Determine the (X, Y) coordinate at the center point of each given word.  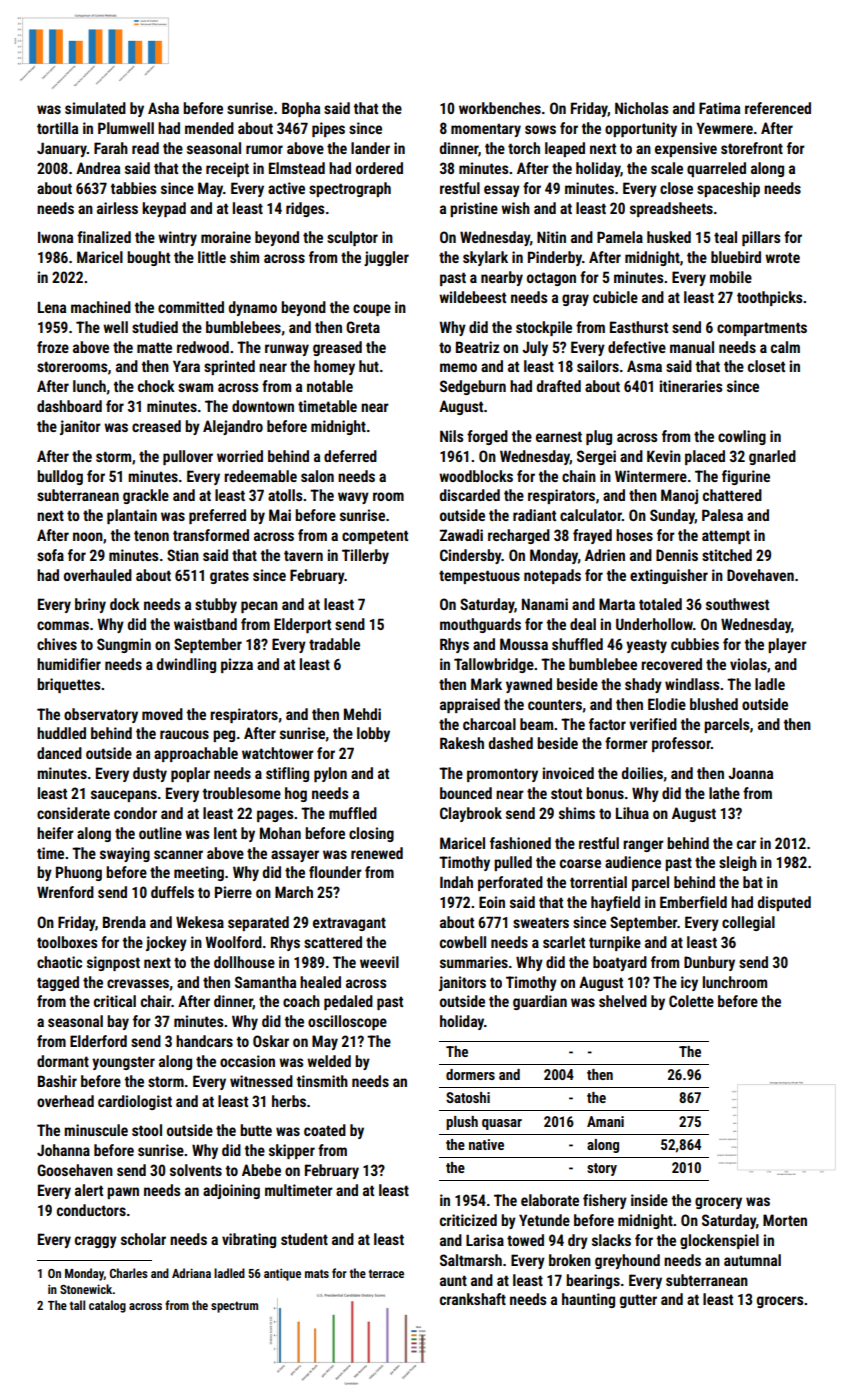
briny (90, 605)
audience (633, 862)
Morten (785, 1220)
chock (156, 386)
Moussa (524, 644)
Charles (129, 1273)
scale (667, 168)
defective (637, 347)
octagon (551, 279)
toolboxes (67, 942)
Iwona (55, 237)
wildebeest (472, 297)
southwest (737, 604)
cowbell (463, 942)
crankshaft (473, 1299)
